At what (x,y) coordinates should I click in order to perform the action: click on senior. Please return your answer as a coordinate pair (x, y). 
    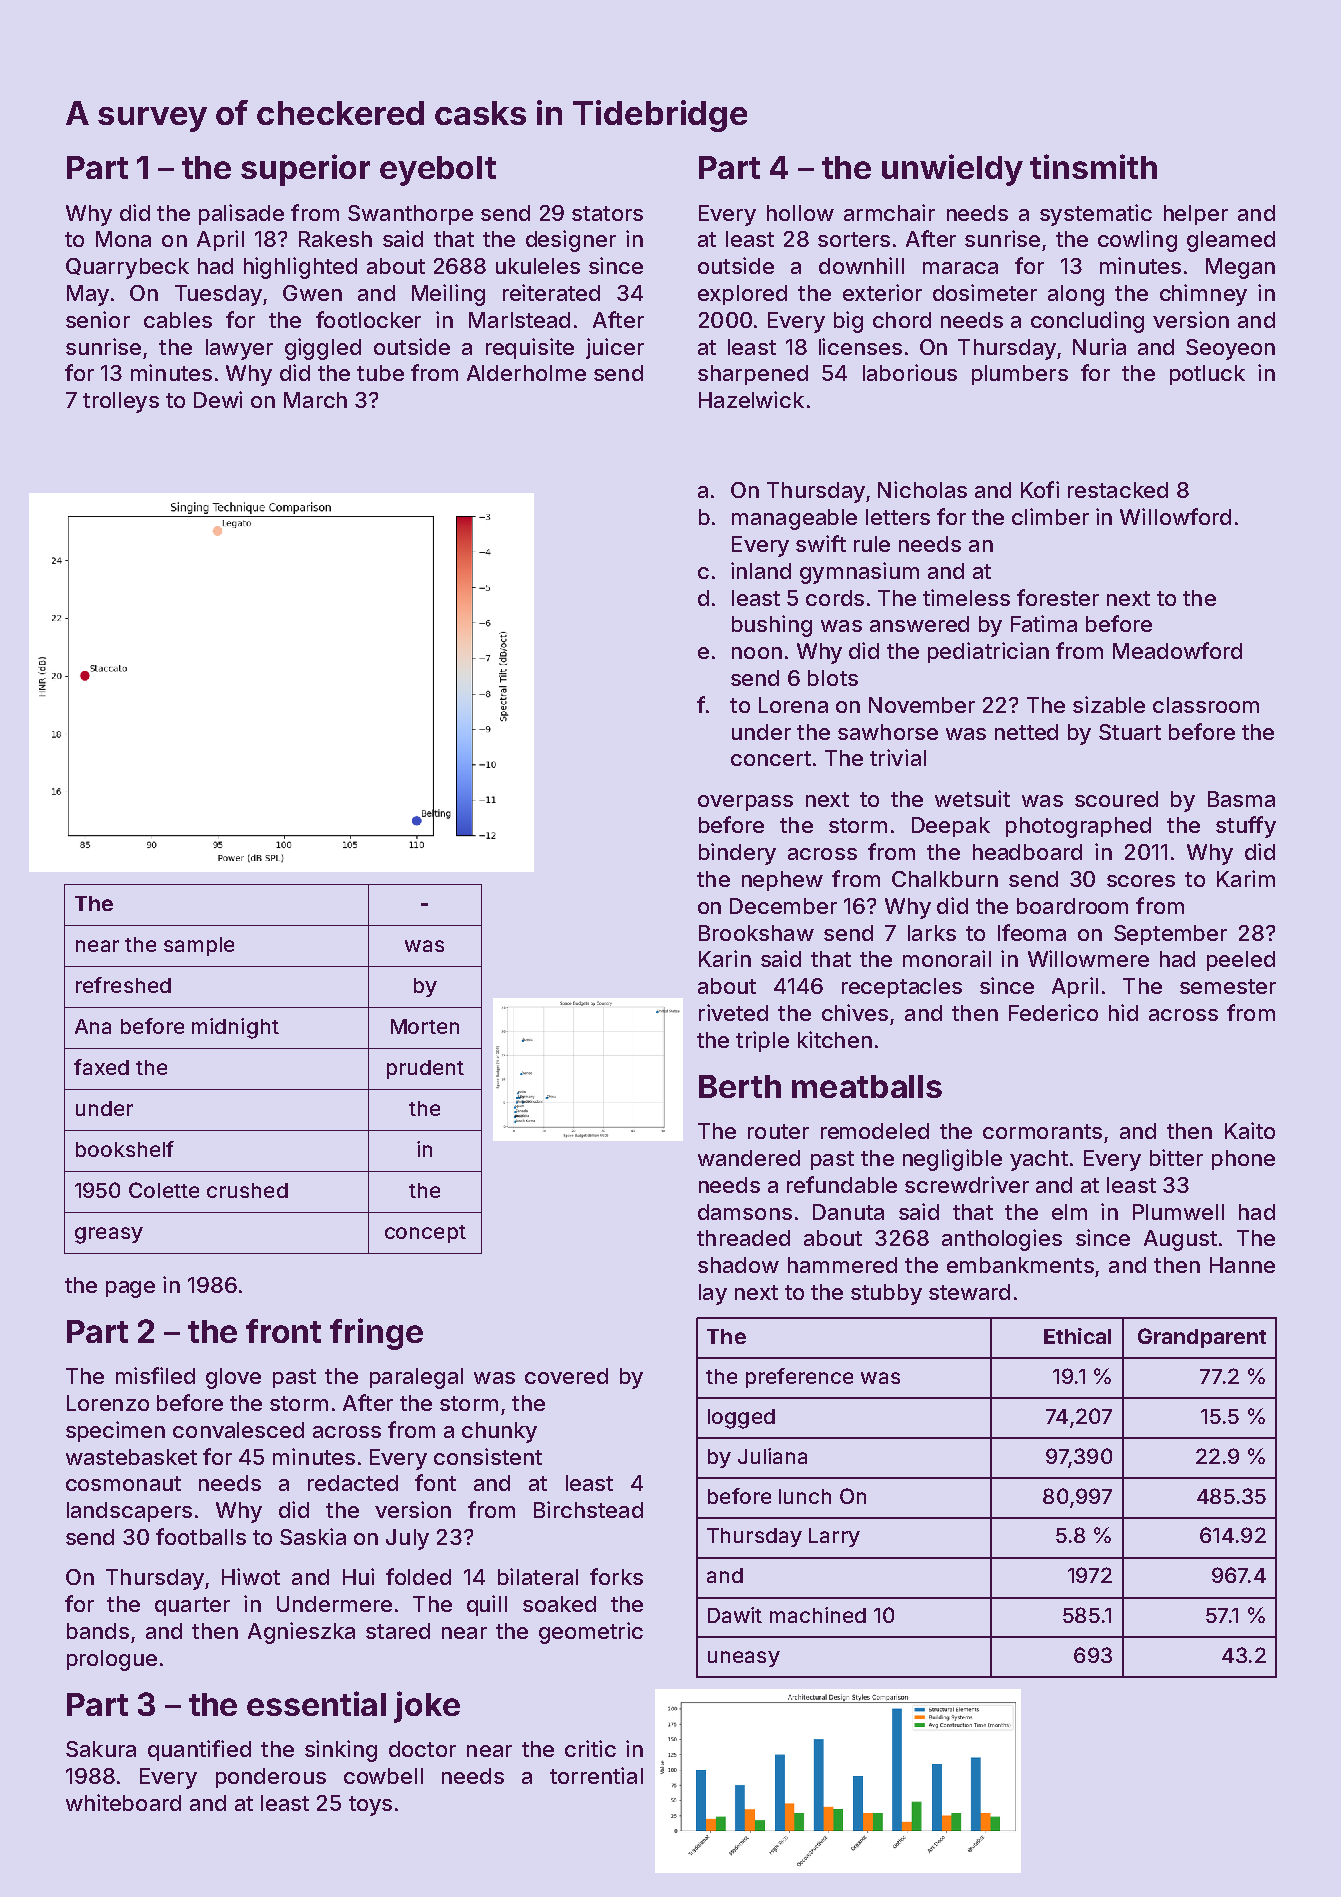
    Looking at the image, I should click on (98, 319).
